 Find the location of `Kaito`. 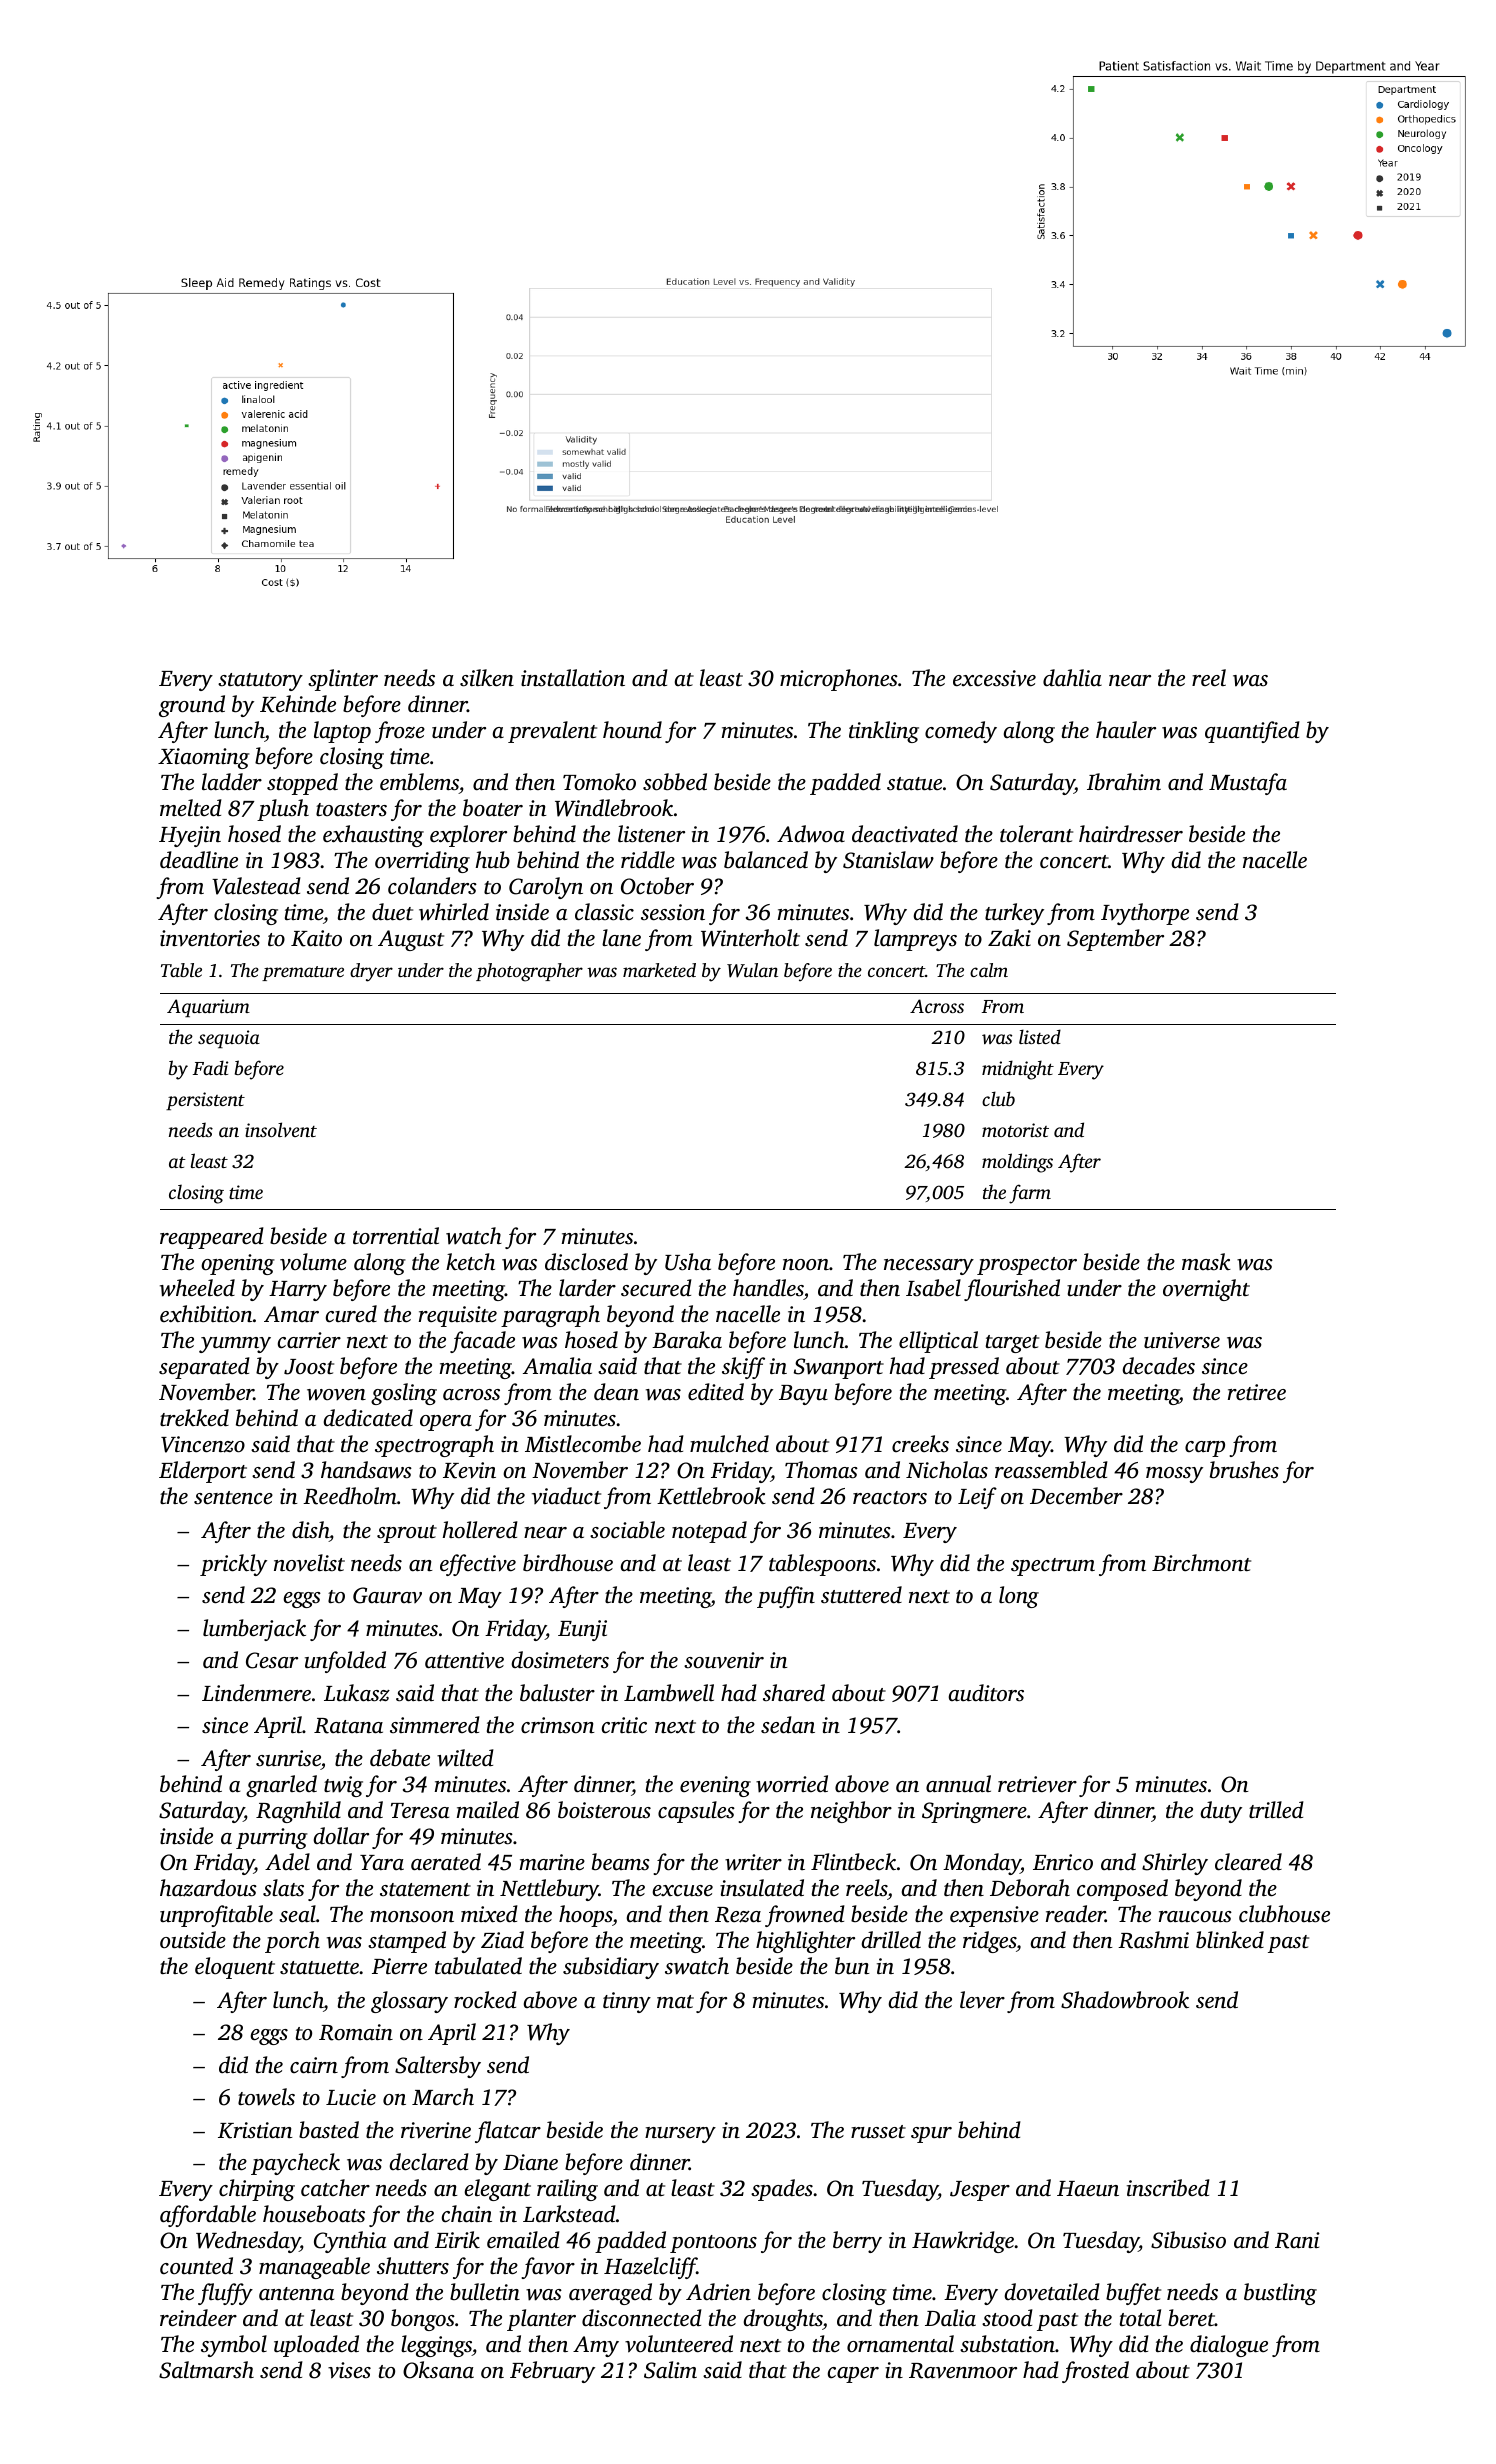

Kaito is located at coordinates (316, 938).
